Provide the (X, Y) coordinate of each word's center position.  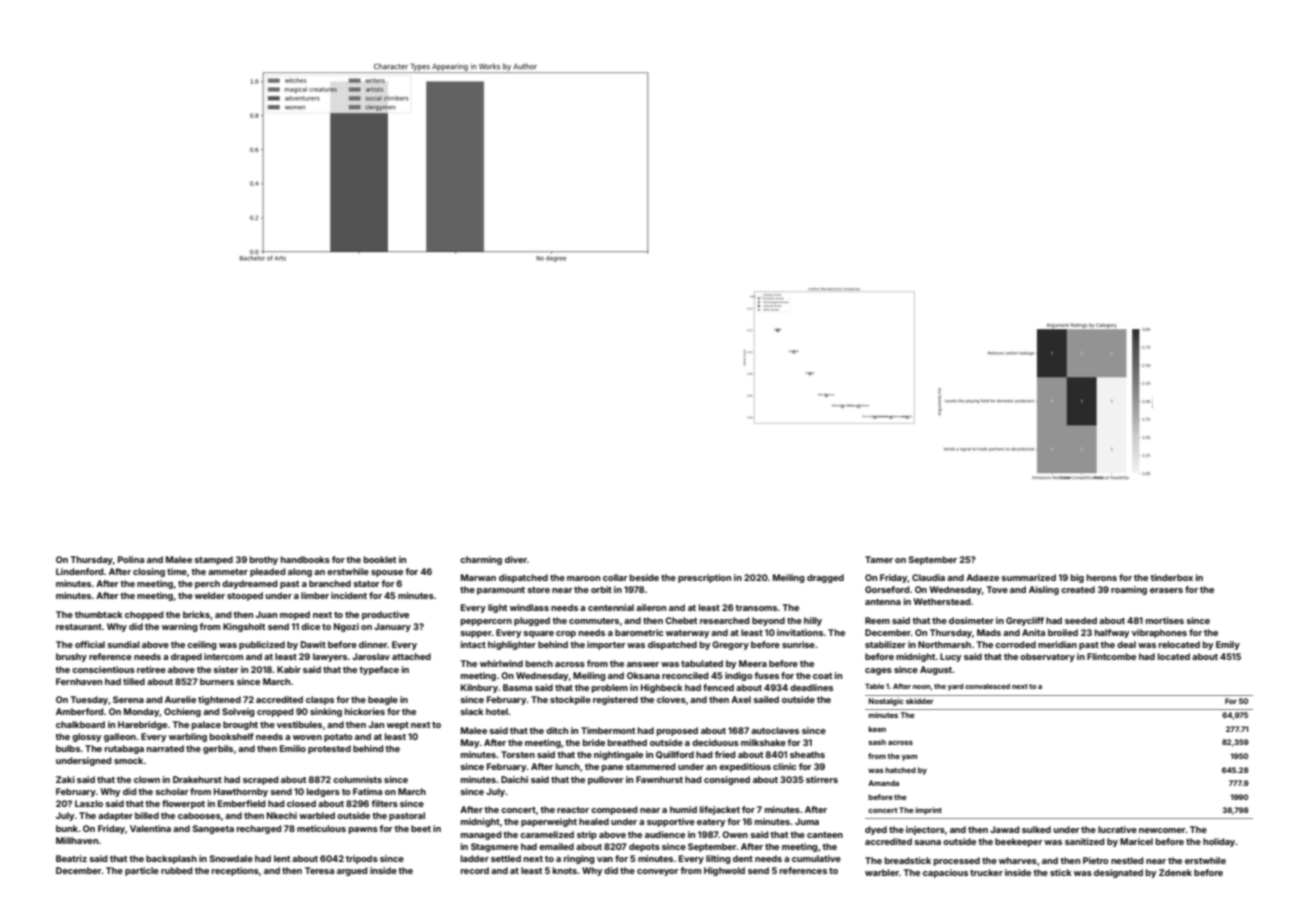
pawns (363, 830)
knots (565, 870)
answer (643, 664)
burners (217, 681)
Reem (877, 620)
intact (473, 644)
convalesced (987, 686)
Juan (266, 614)
